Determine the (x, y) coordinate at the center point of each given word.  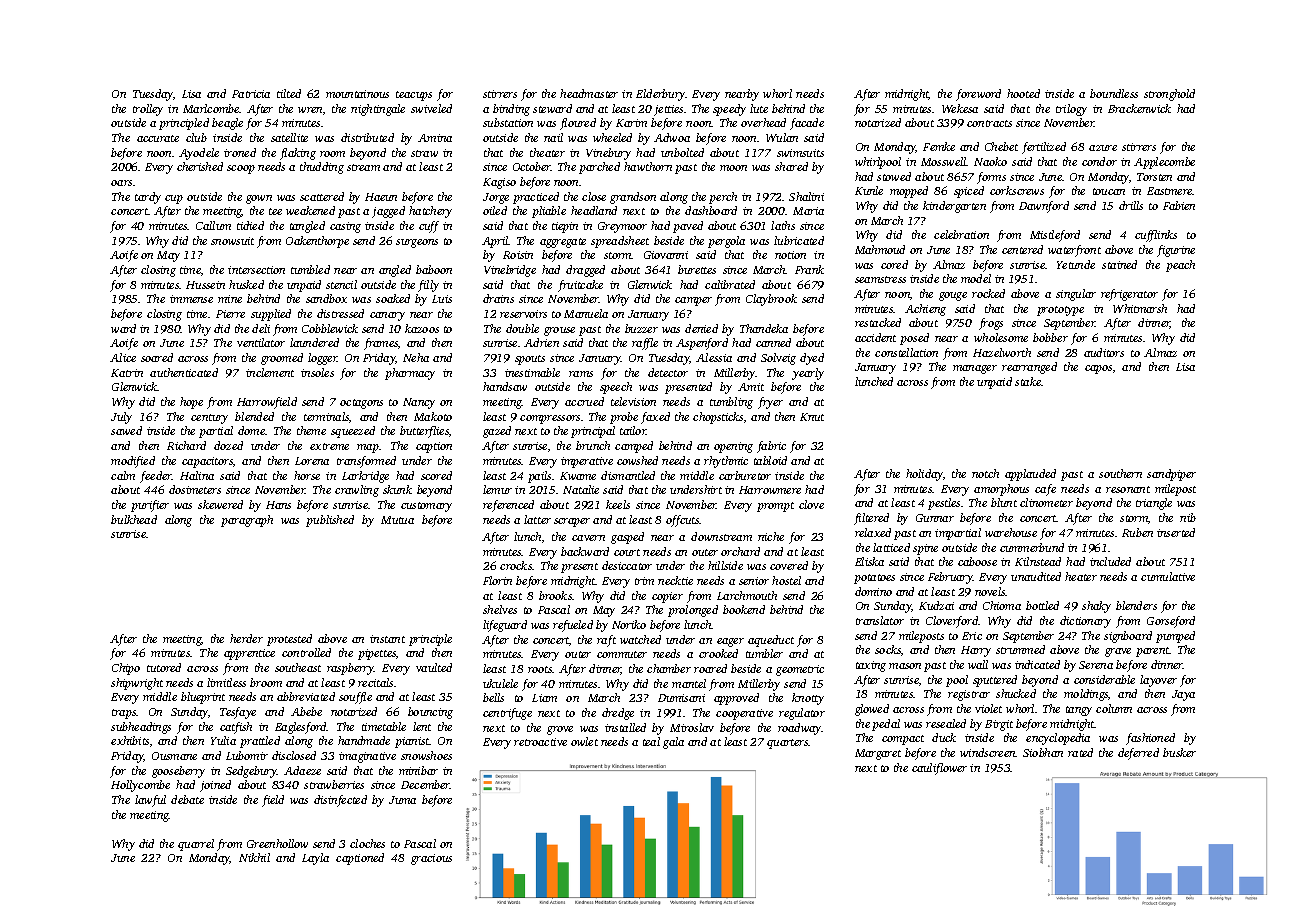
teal (651, 741)
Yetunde (1076, 264)
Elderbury (661, 95)
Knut (812, 417)
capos (1098, 369)
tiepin (565, 227)
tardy (148, 198)
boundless (1114, 93)
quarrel (196, 845)
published (330, 521)
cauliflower (939, 769)
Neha (416, 357)
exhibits (130, 740)
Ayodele (199, 154)
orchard (740, 551)
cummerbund (1032, 547)
